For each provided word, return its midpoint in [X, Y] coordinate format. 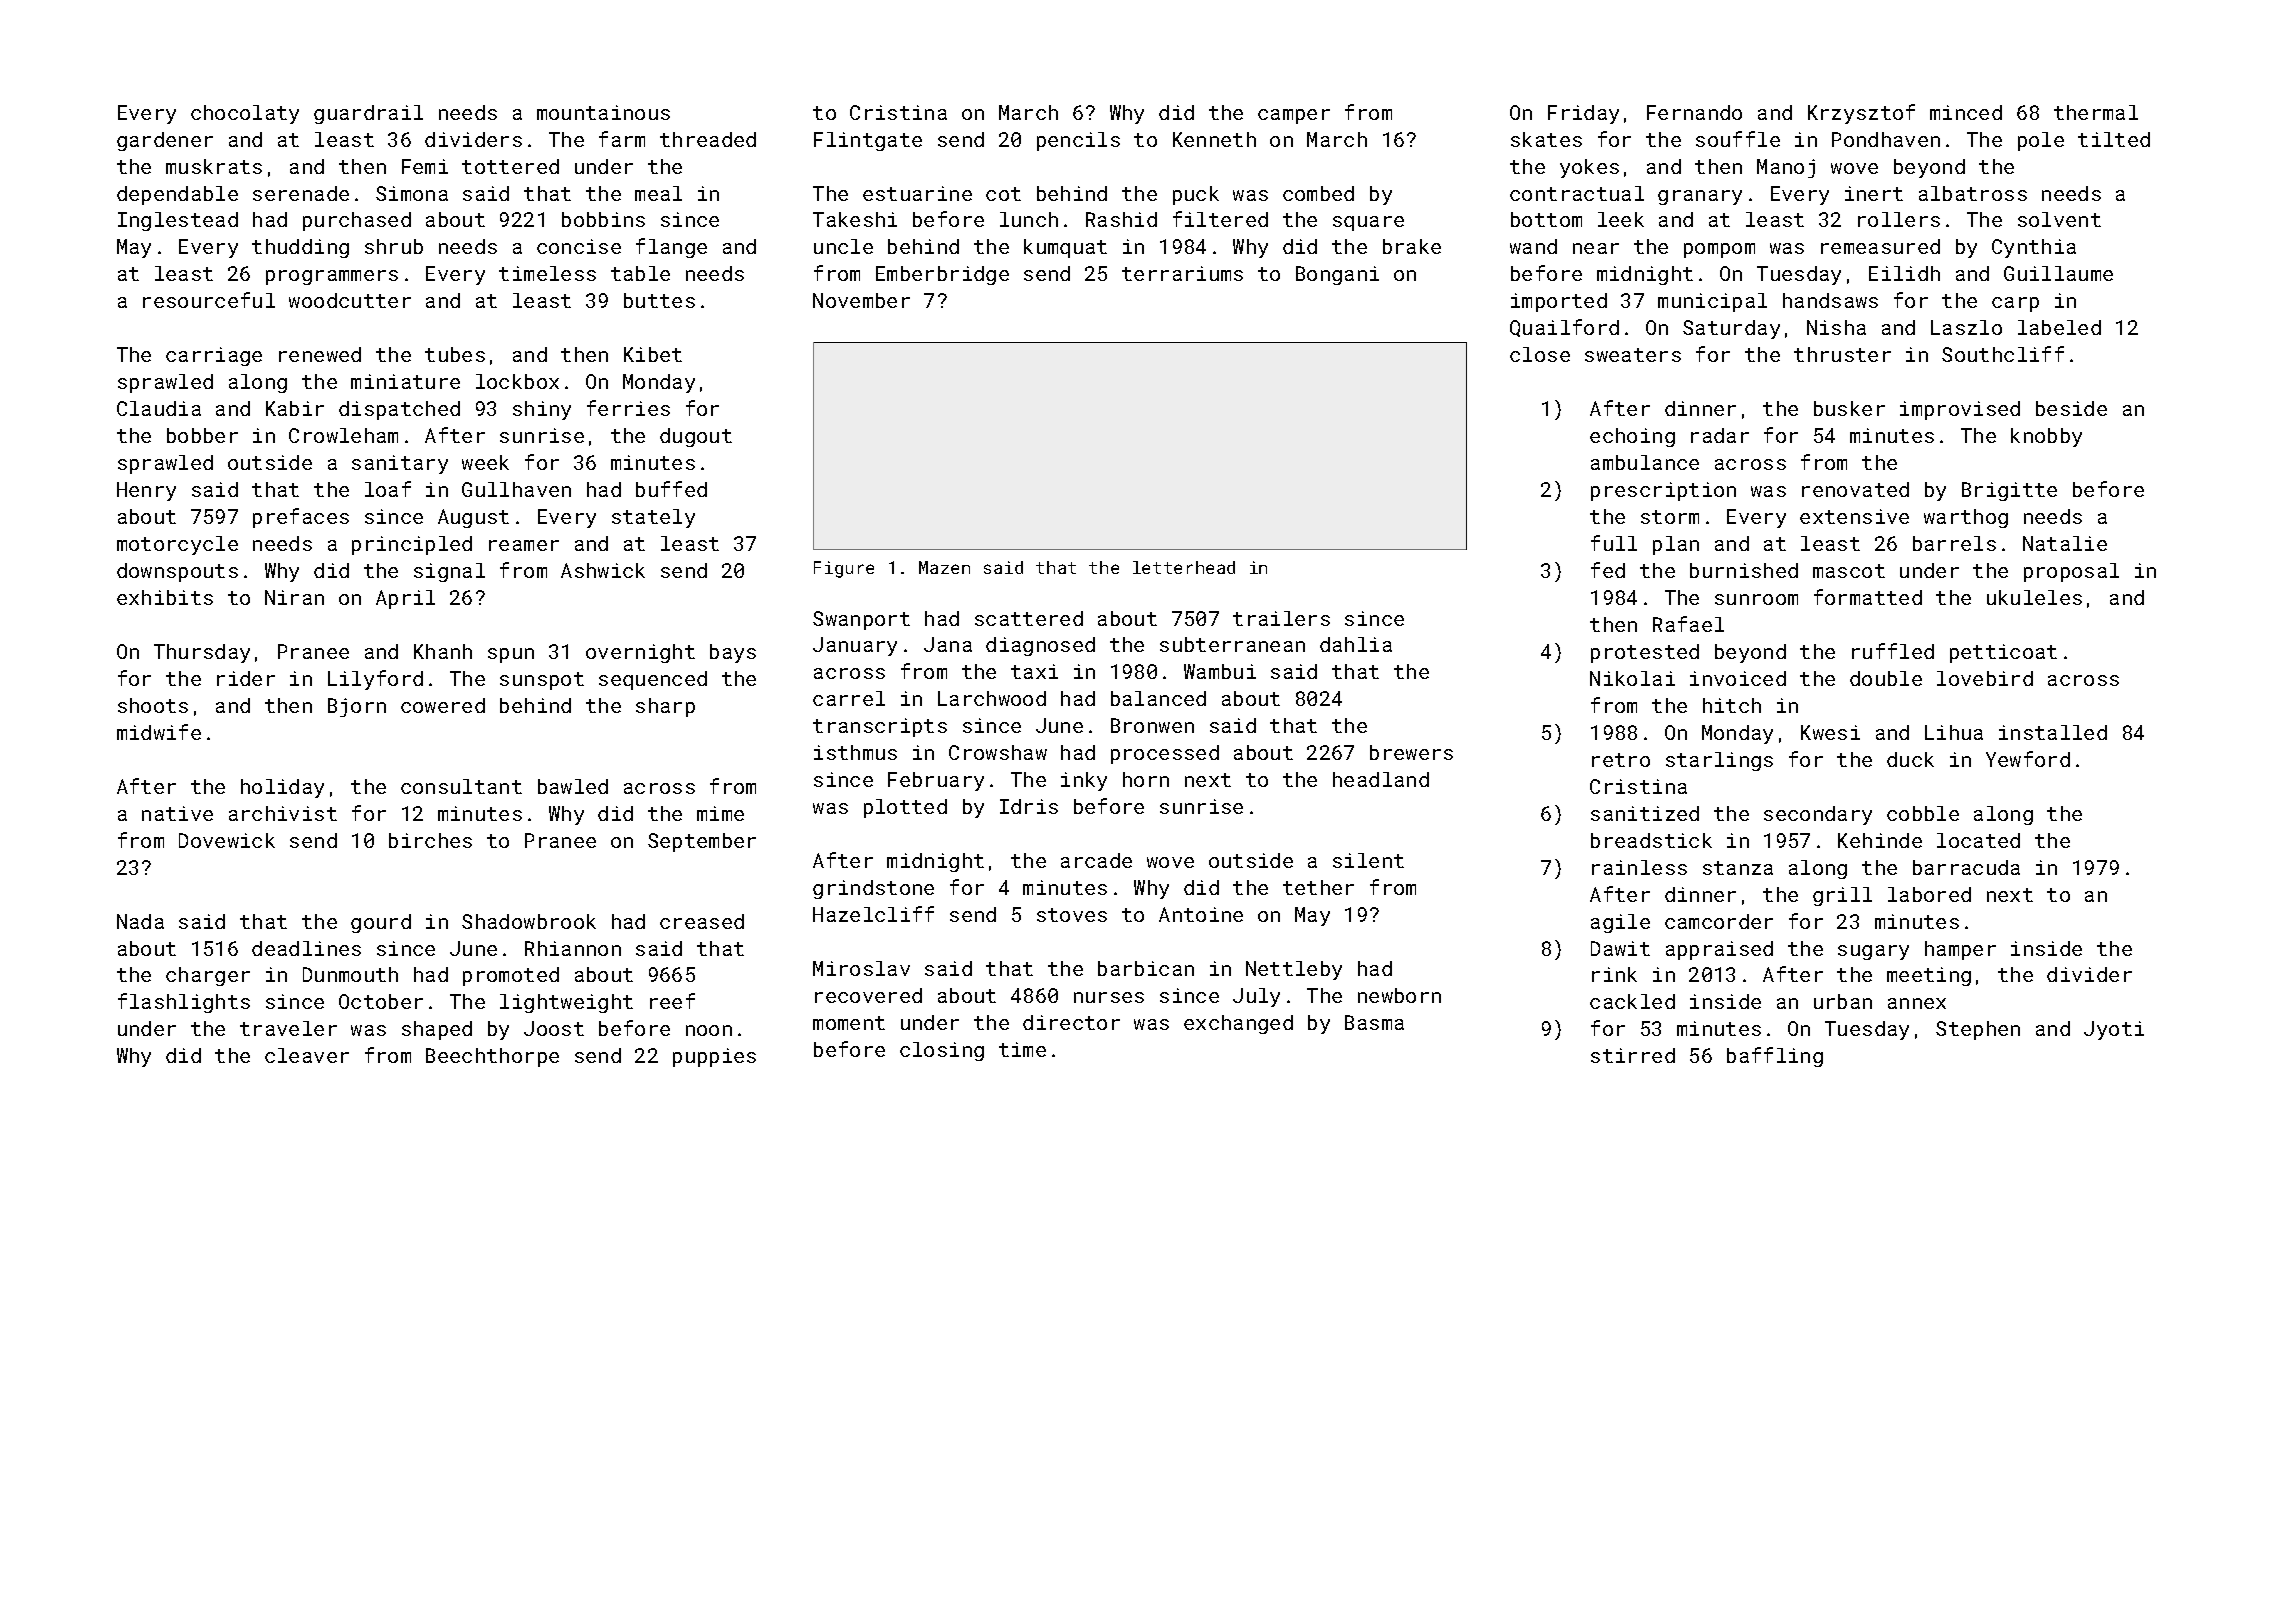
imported [1559, 302]
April [405, 599]
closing [942, 1051]
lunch [1029, 219]
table [640, 273]
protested [1645, 653]
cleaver [307, 1055]
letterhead [1184, 567]
